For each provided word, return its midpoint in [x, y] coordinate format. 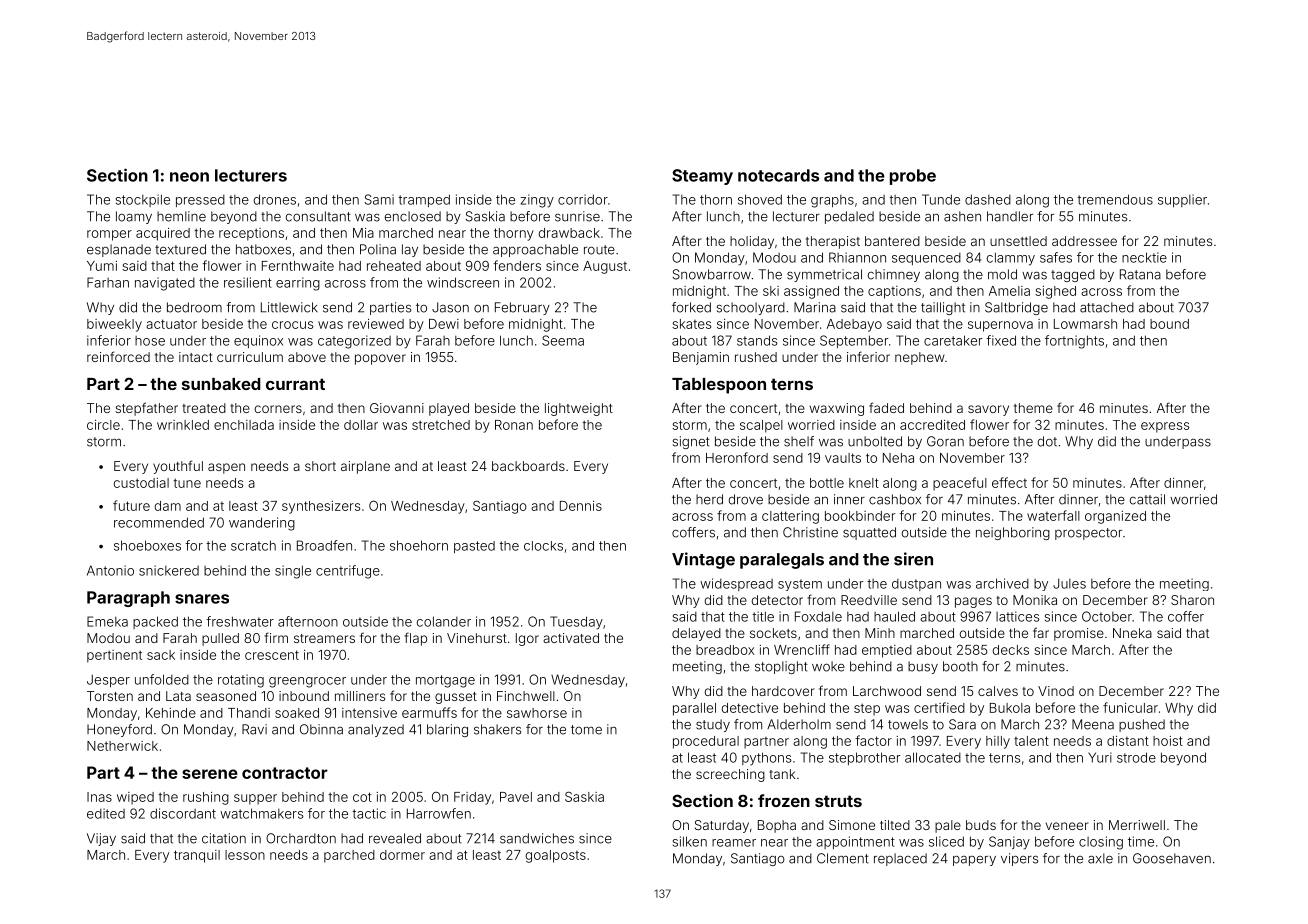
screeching [730, 775]
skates [691, 324]
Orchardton [301, 838]
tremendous [1115, 199]
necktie [1144, 257]
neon [189, 177]
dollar [361, 425]
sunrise [577, 216]
